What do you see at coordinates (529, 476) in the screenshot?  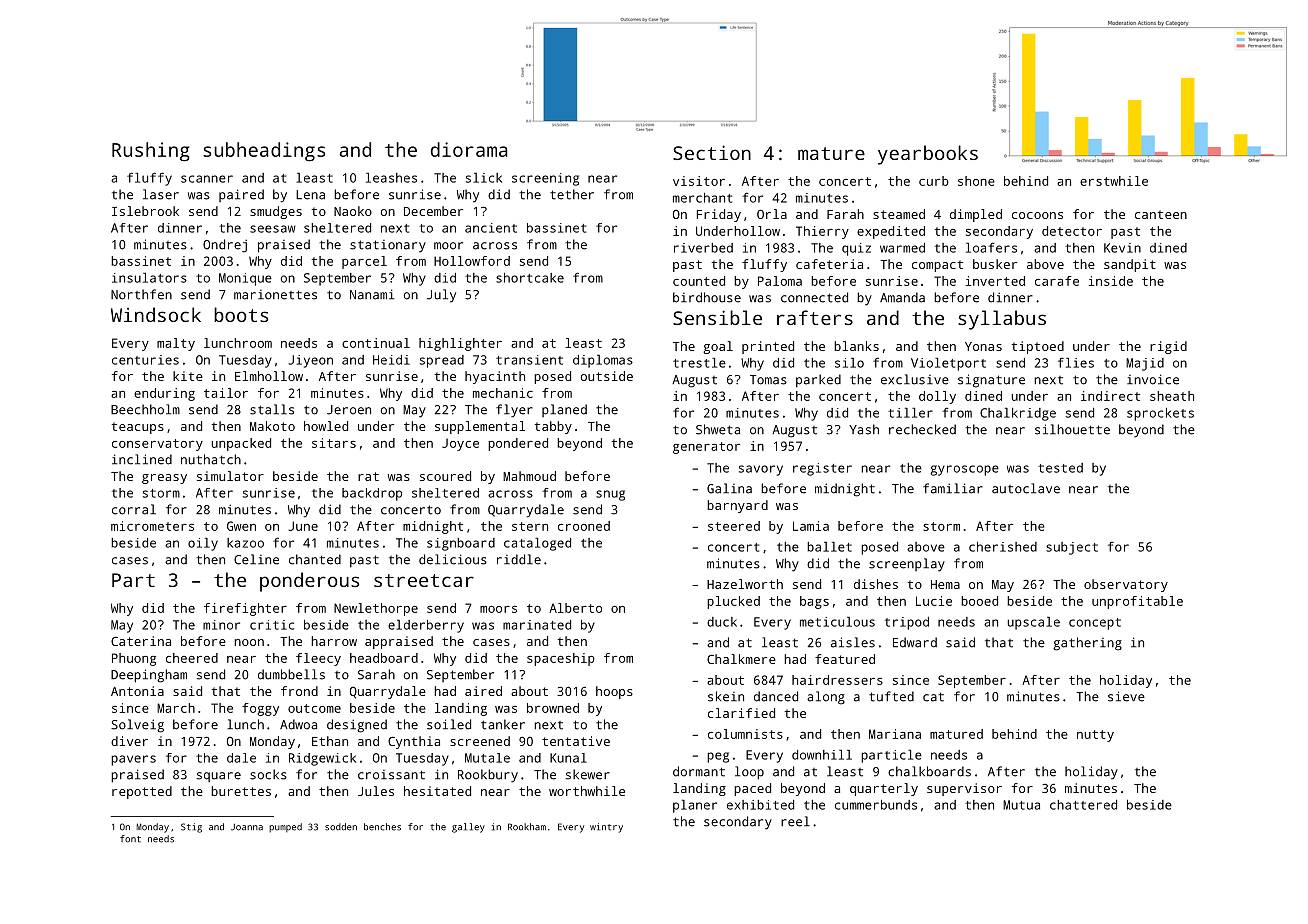 I see `Mahmoud` at bounding box center [529, 476].
